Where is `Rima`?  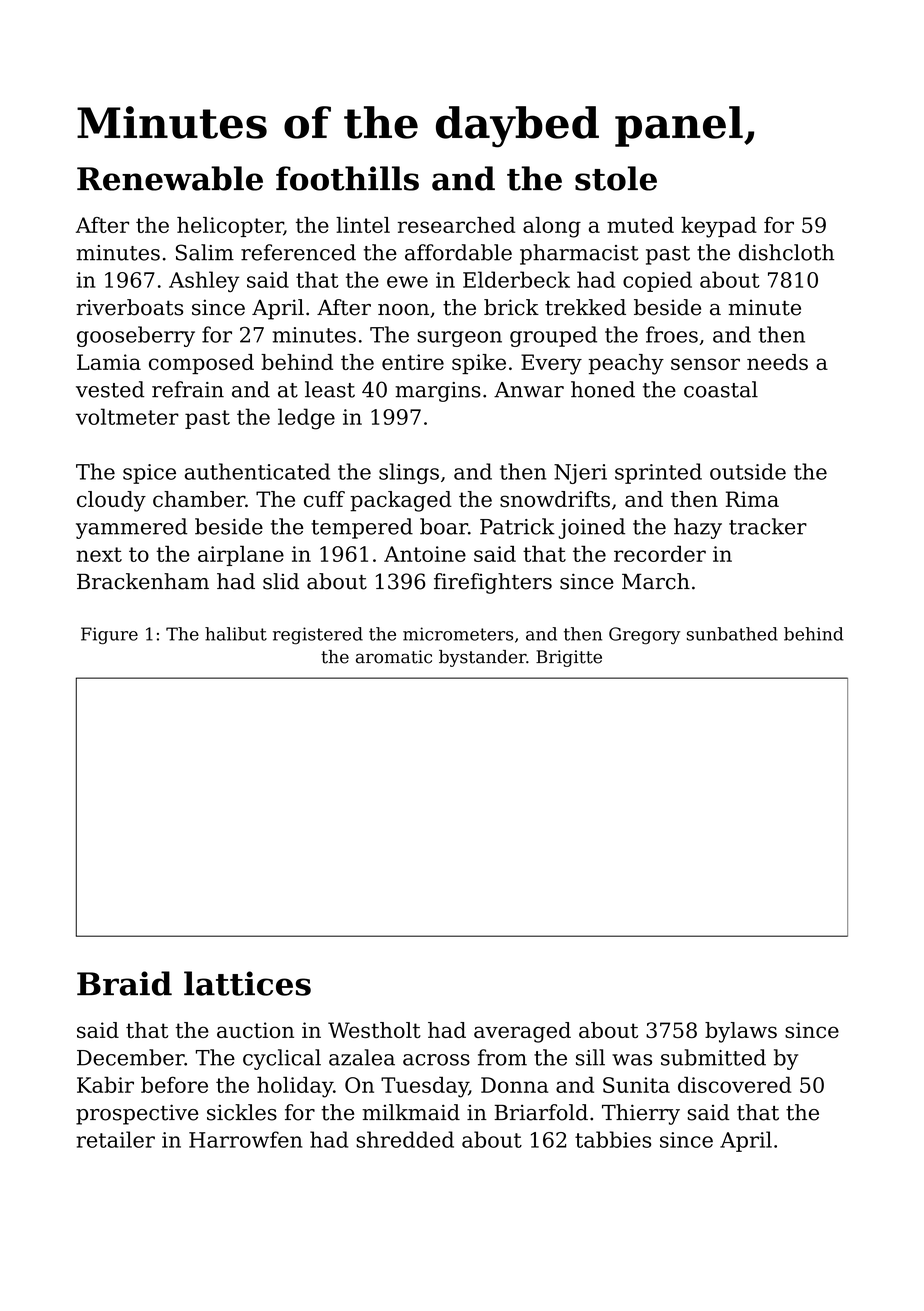 Rima is located at coordinates (752, 499).
